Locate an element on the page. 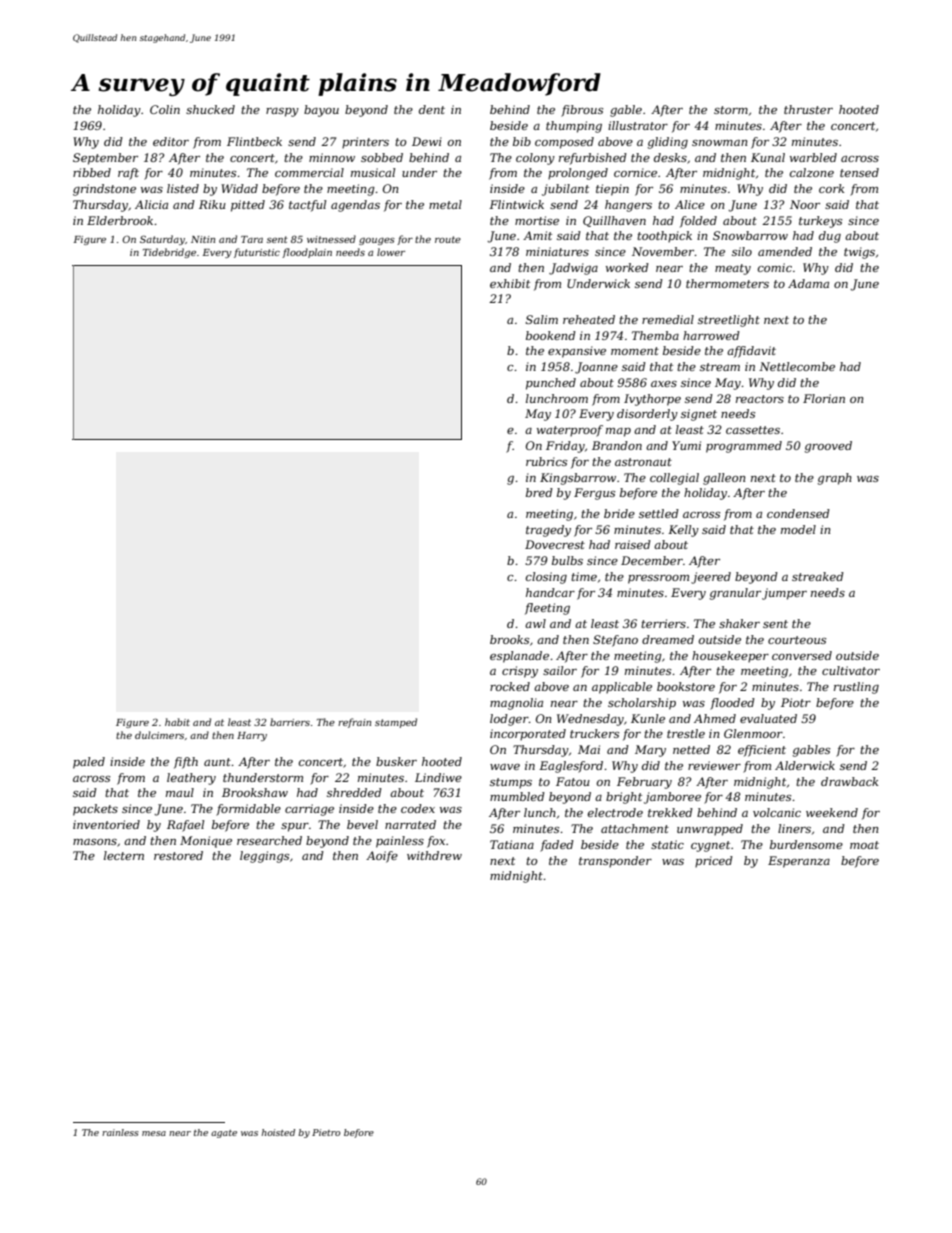 The width and height of the page is (952, 1233). rainless is located at coordinates (120, 1132).
